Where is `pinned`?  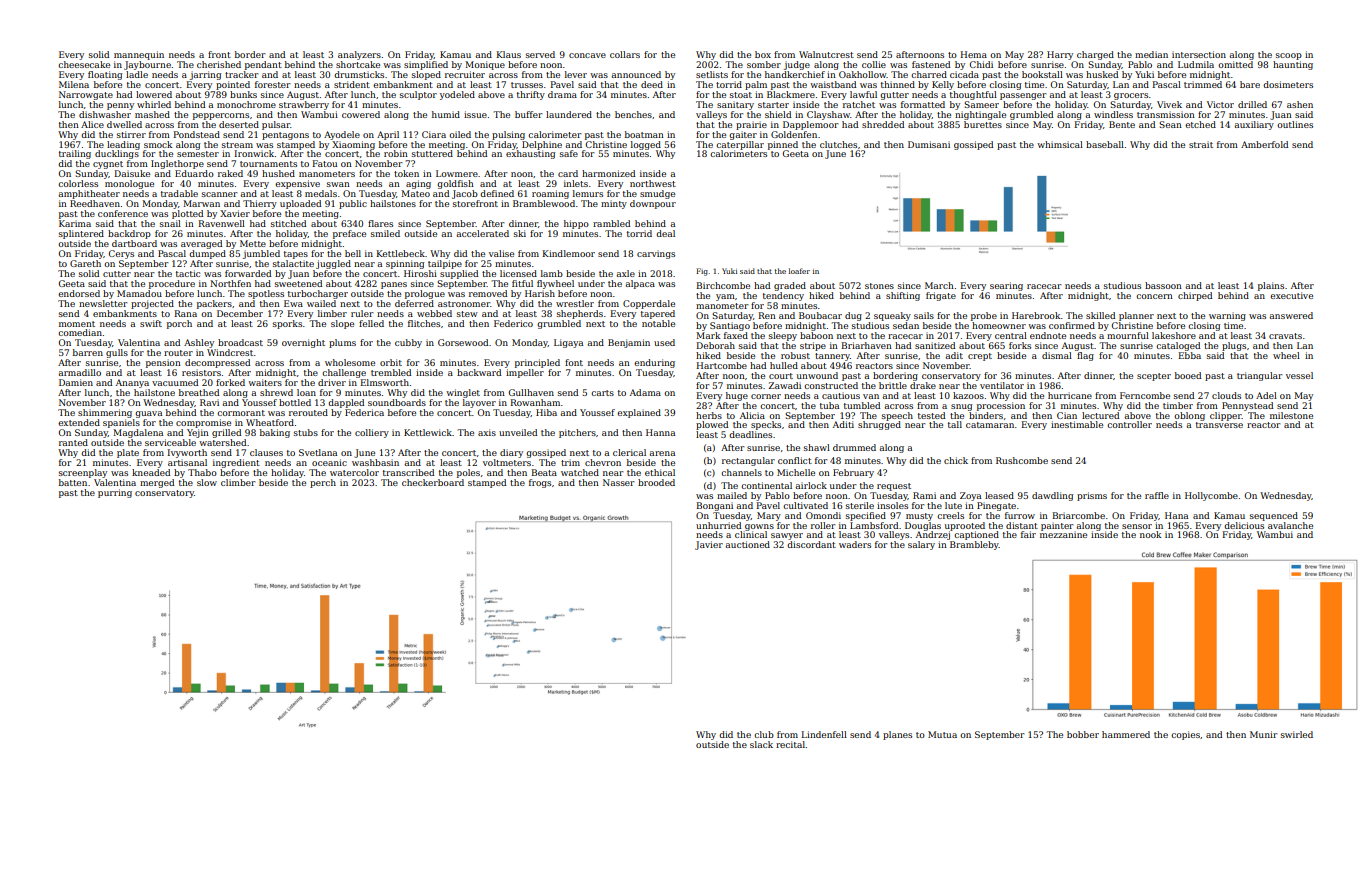
pinned is located at coordinates (783, 145).
